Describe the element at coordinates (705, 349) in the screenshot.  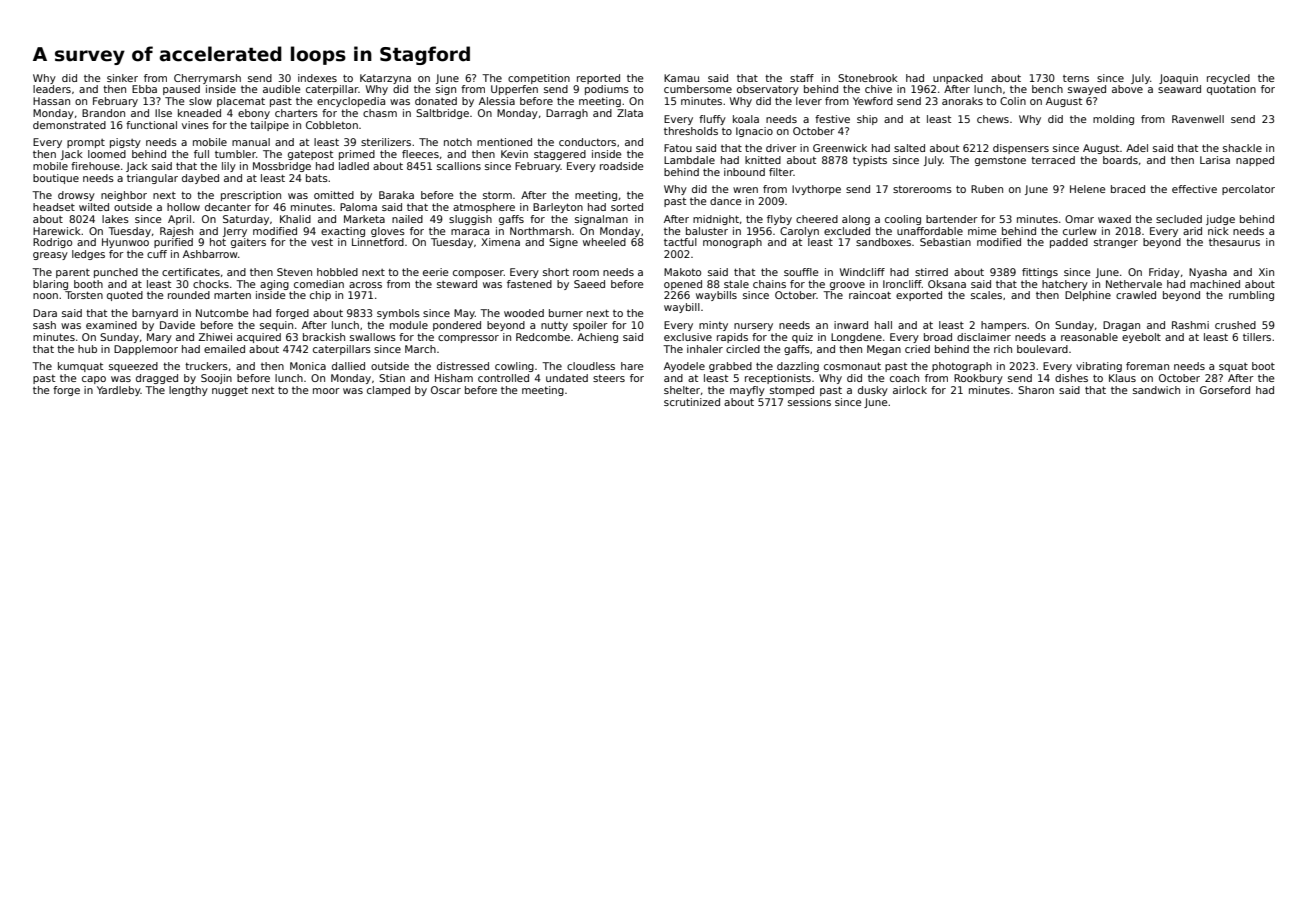
I see `inhaler` at that location.
